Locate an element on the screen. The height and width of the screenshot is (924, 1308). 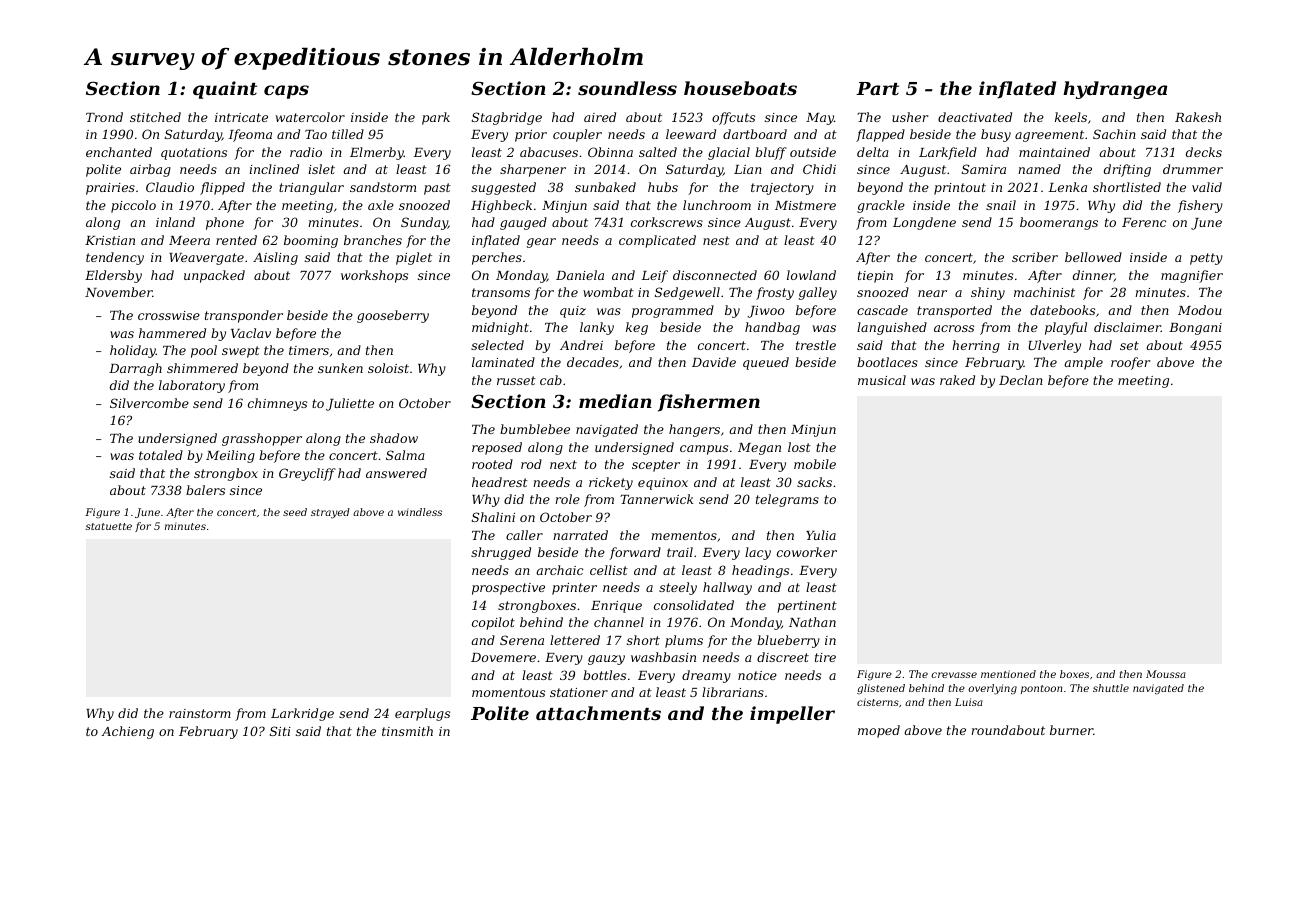
suggested is located at coordinates (503, 188).
